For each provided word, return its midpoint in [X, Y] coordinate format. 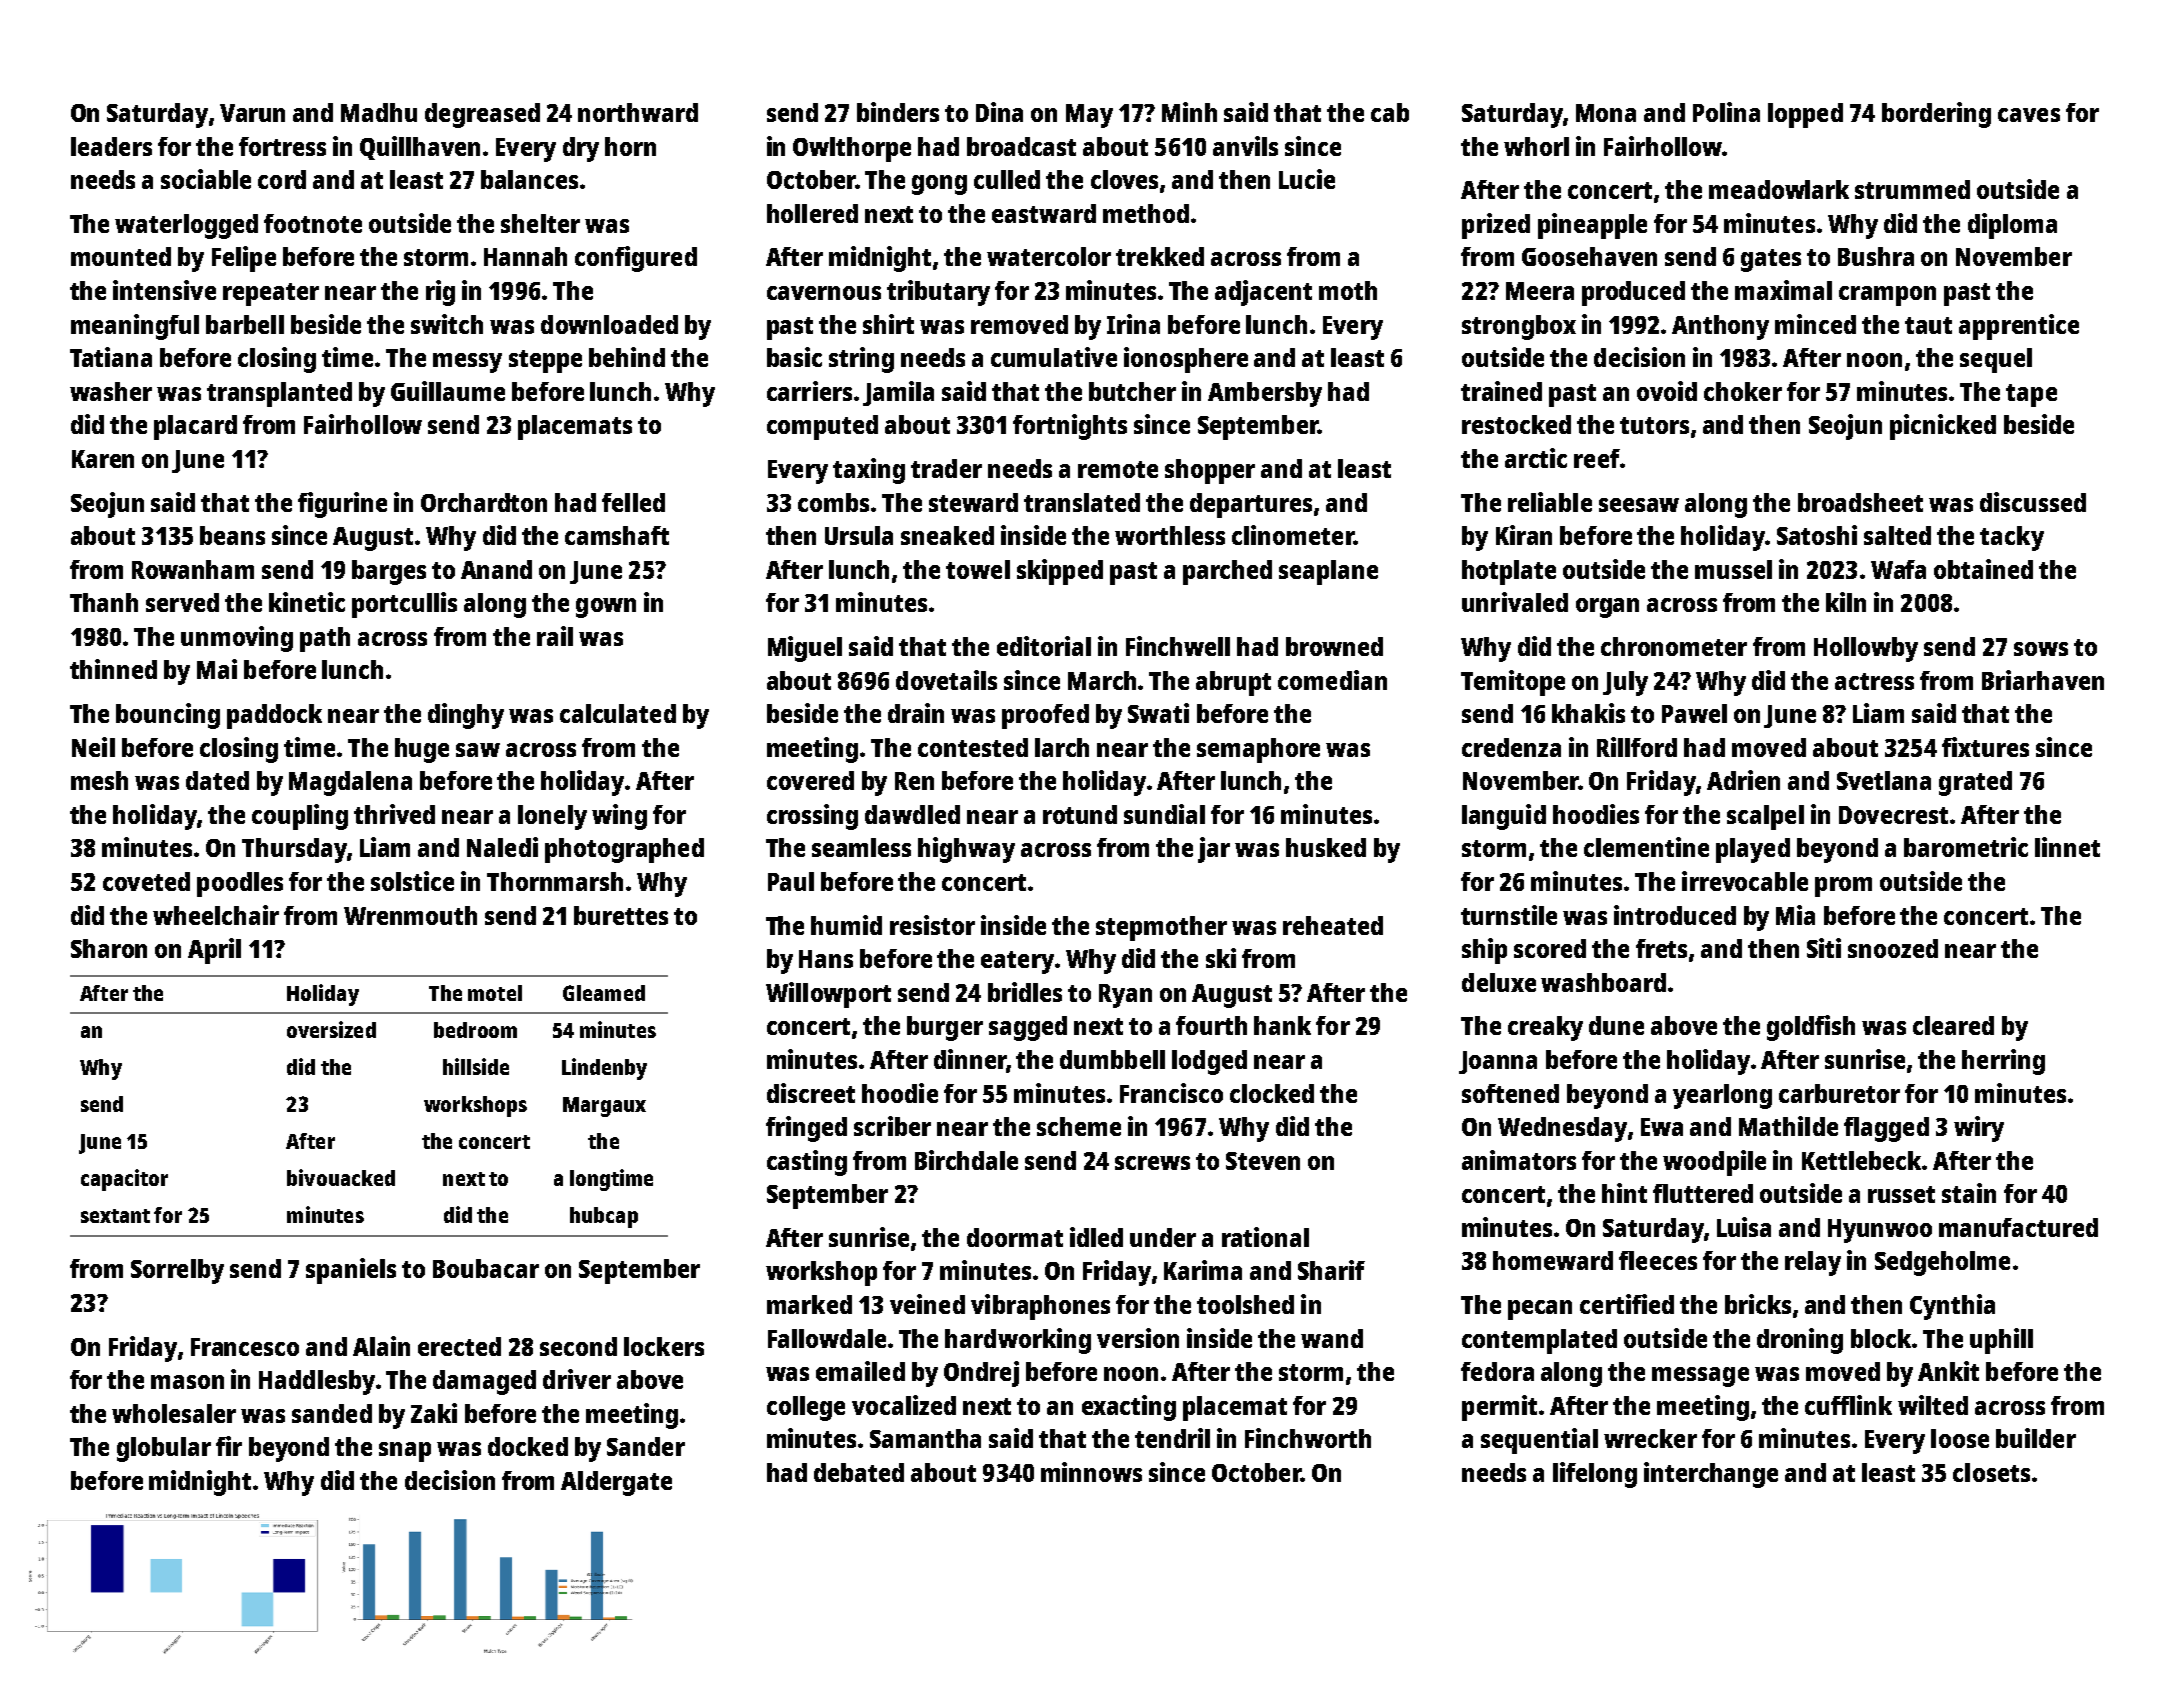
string [861, 360]
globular [164, 1449]
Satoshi [1817, 535]
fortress [282, 146]
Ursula [859, 535]
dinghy [466, 716]
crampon [1887, 296]
